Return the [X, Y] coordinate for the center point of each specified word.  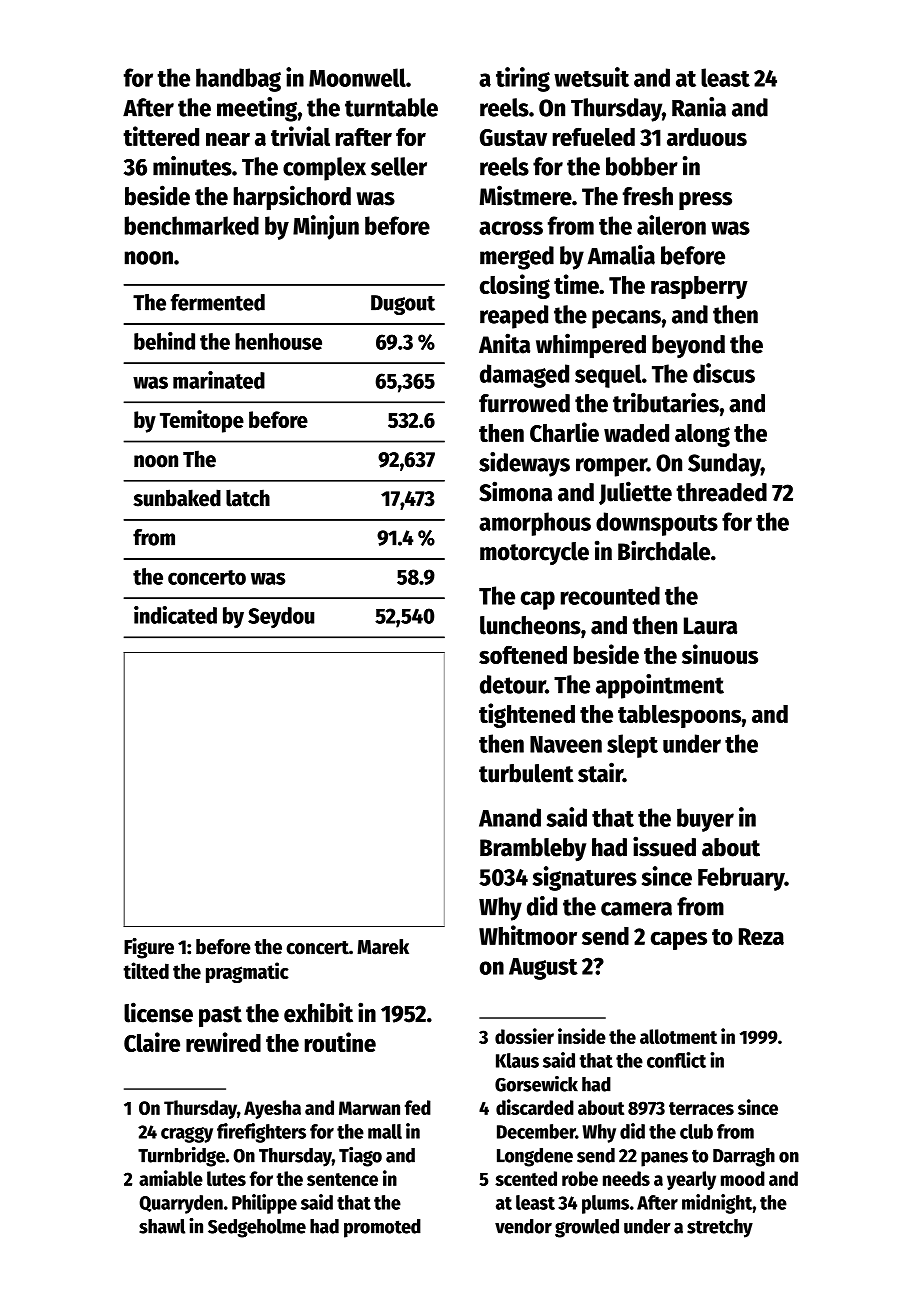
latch [248, 498]
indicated [175, 615]
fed [418, 1107]
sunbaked [177, 498]
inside [582, 1036]
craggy [187, 1135]
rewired [223, 1042]
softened [523, 655]
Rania [699, 107]
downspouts [657, 524]
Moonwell [357, 77]
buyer [705, 820]
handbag [238, 80]
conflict [676, 1060]
